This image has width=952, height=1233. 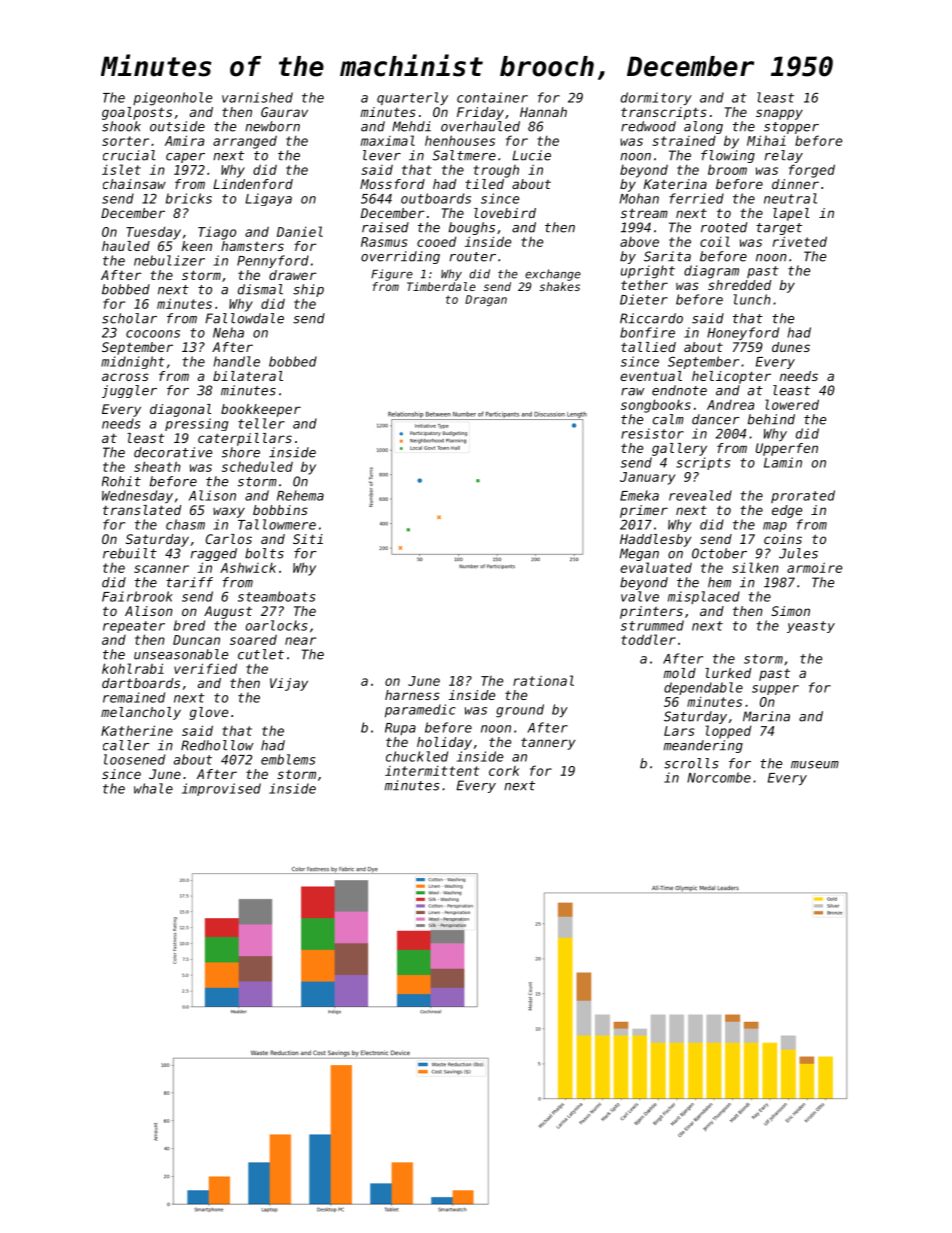 I want to click on tether, so click(x=644, y=285).
